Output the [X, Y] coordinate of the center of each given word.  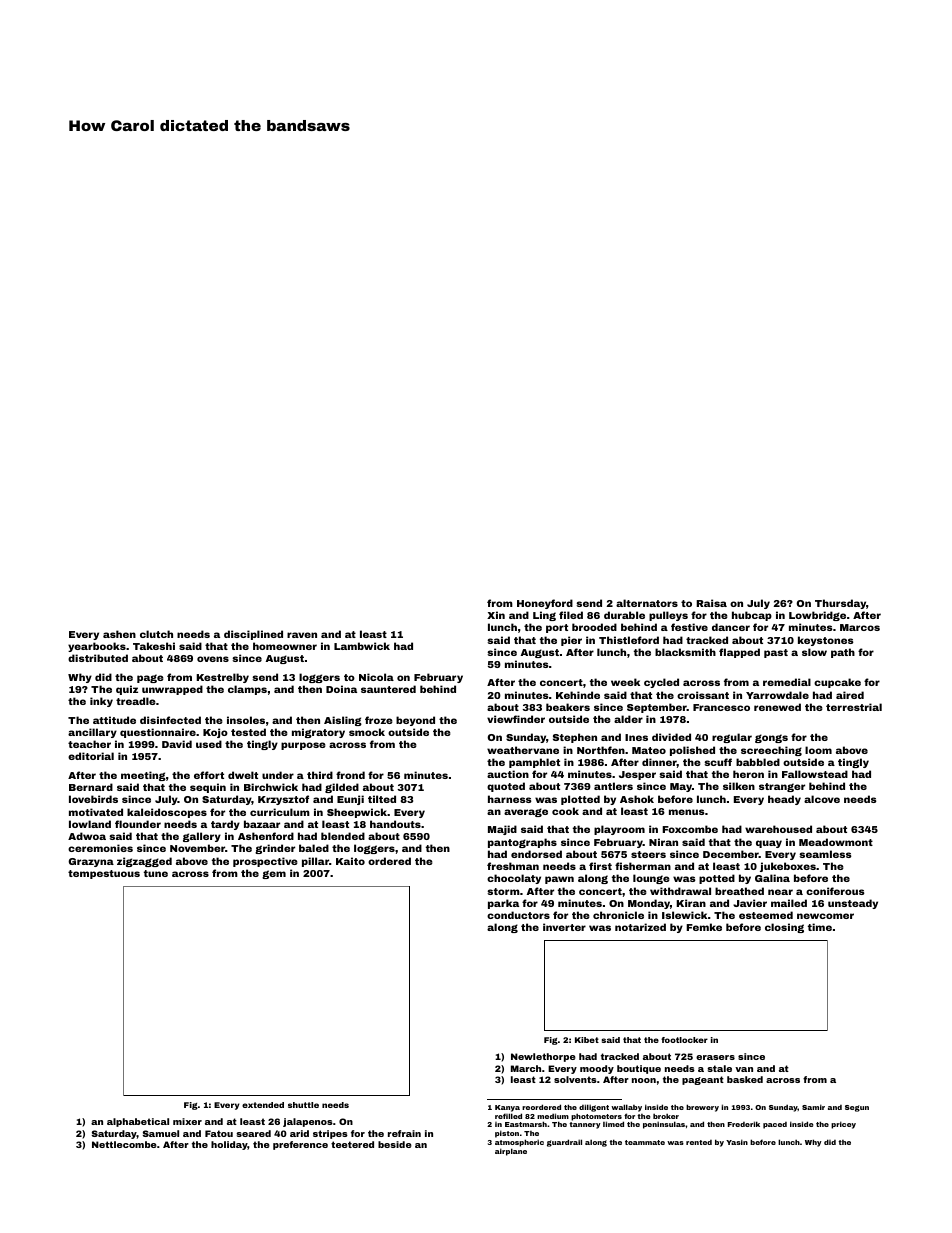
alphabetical [138, 1122]
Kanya [507, 1108]
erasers [715, 1057]
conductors [518, 915]
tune [156, 873]
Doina [341, 689]
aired [850, 695]
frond [350, 775]
